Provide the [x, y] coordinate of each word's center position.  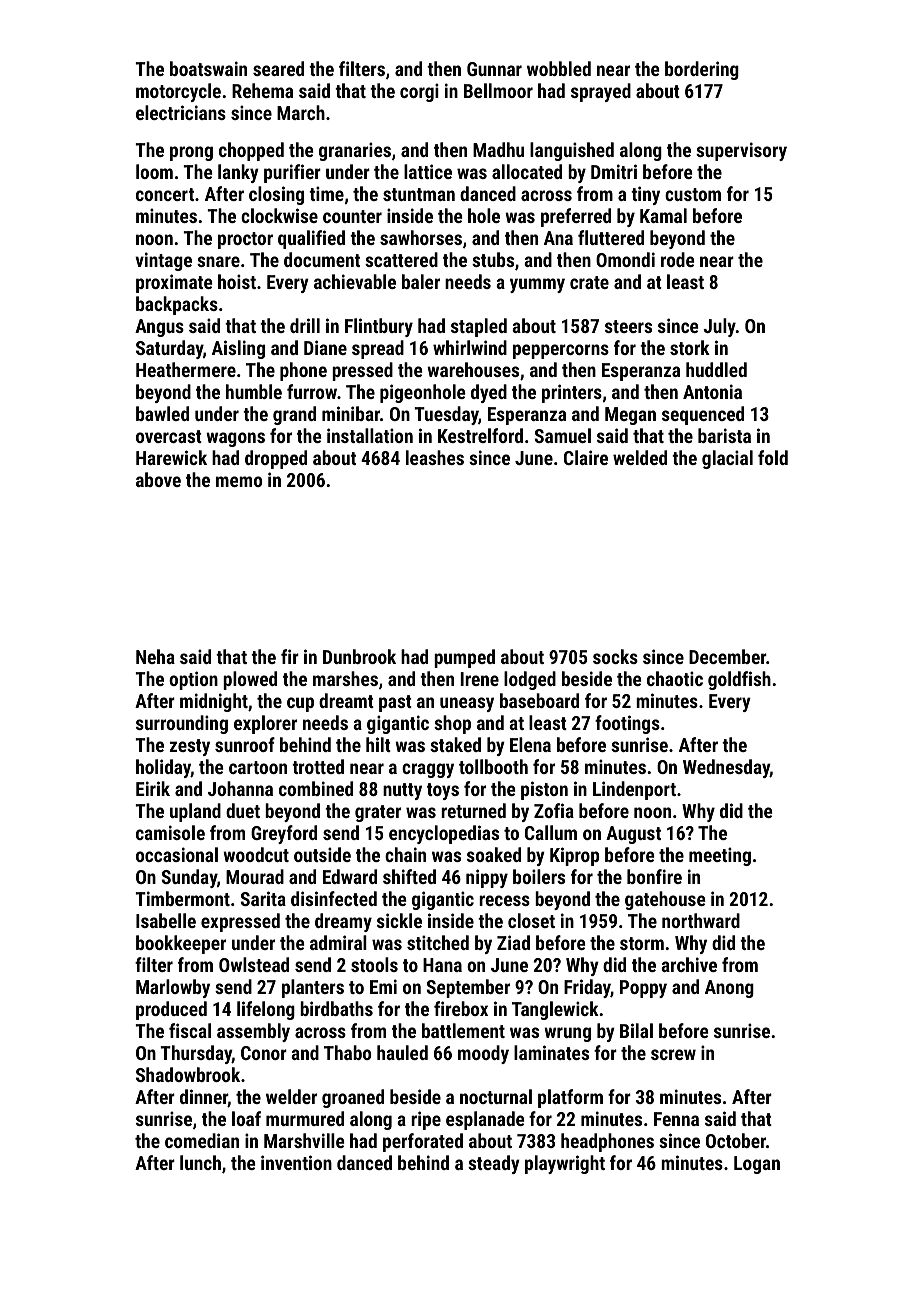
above [158, 479]
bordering [702, 70]
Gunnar [494, 69]
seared [278, 68]
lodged [530, 680]
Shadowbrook [188, 1074]
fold [773, 457]
